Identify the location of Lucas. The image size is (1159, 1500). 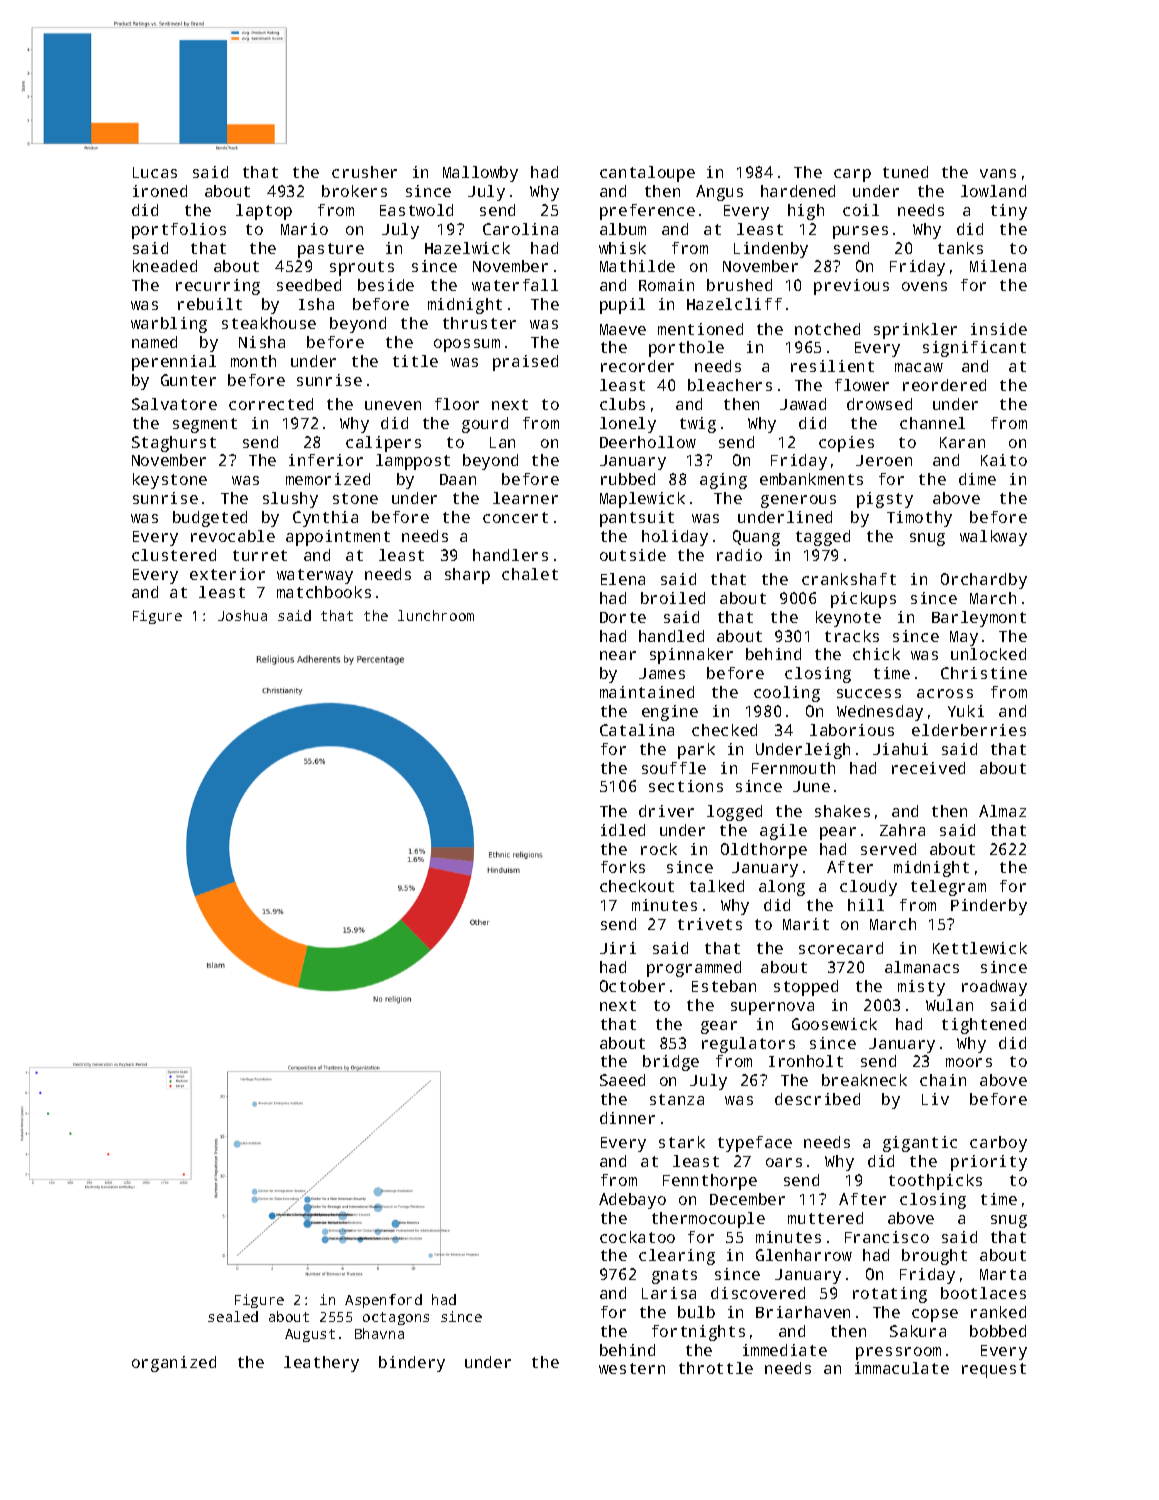
(155, 172).
